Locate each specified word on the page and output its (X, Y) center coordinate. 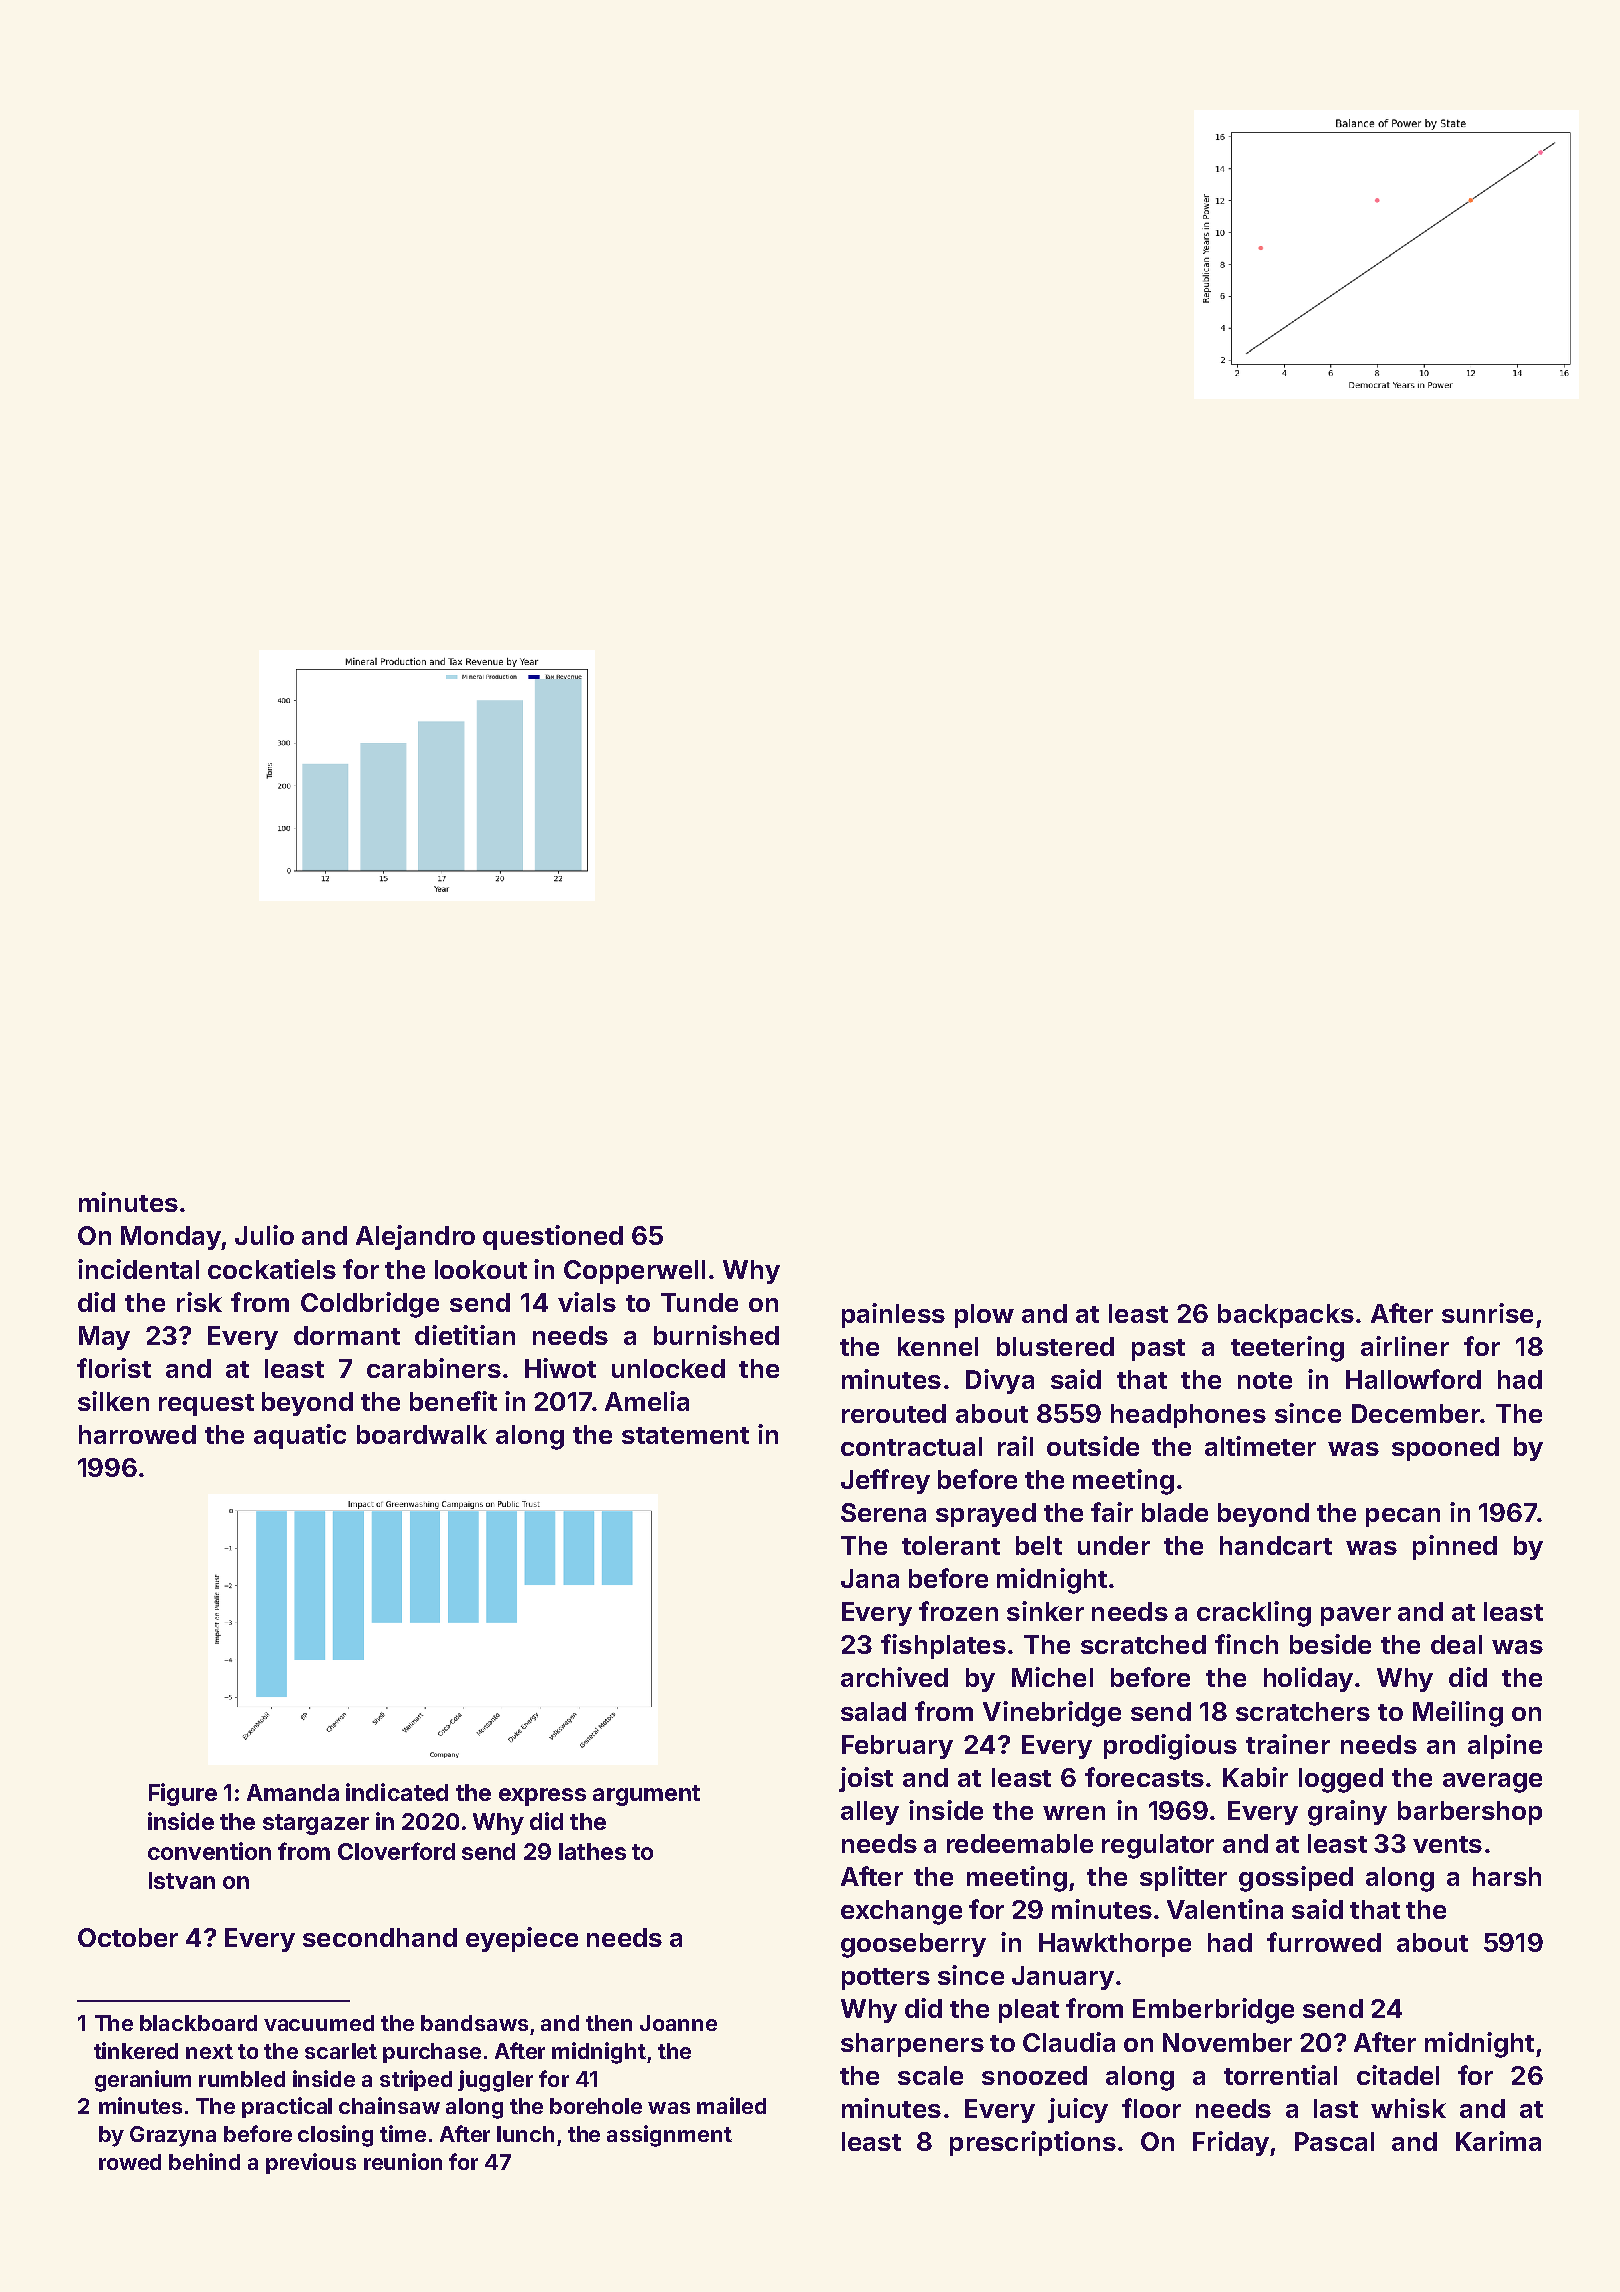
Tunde (699, 1302)
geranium (143, 2081)
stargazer (316, 1824)
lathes (592, 1851)
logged (1341, 1780)
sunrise (1487, 1313)
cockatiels (272, 1269)
